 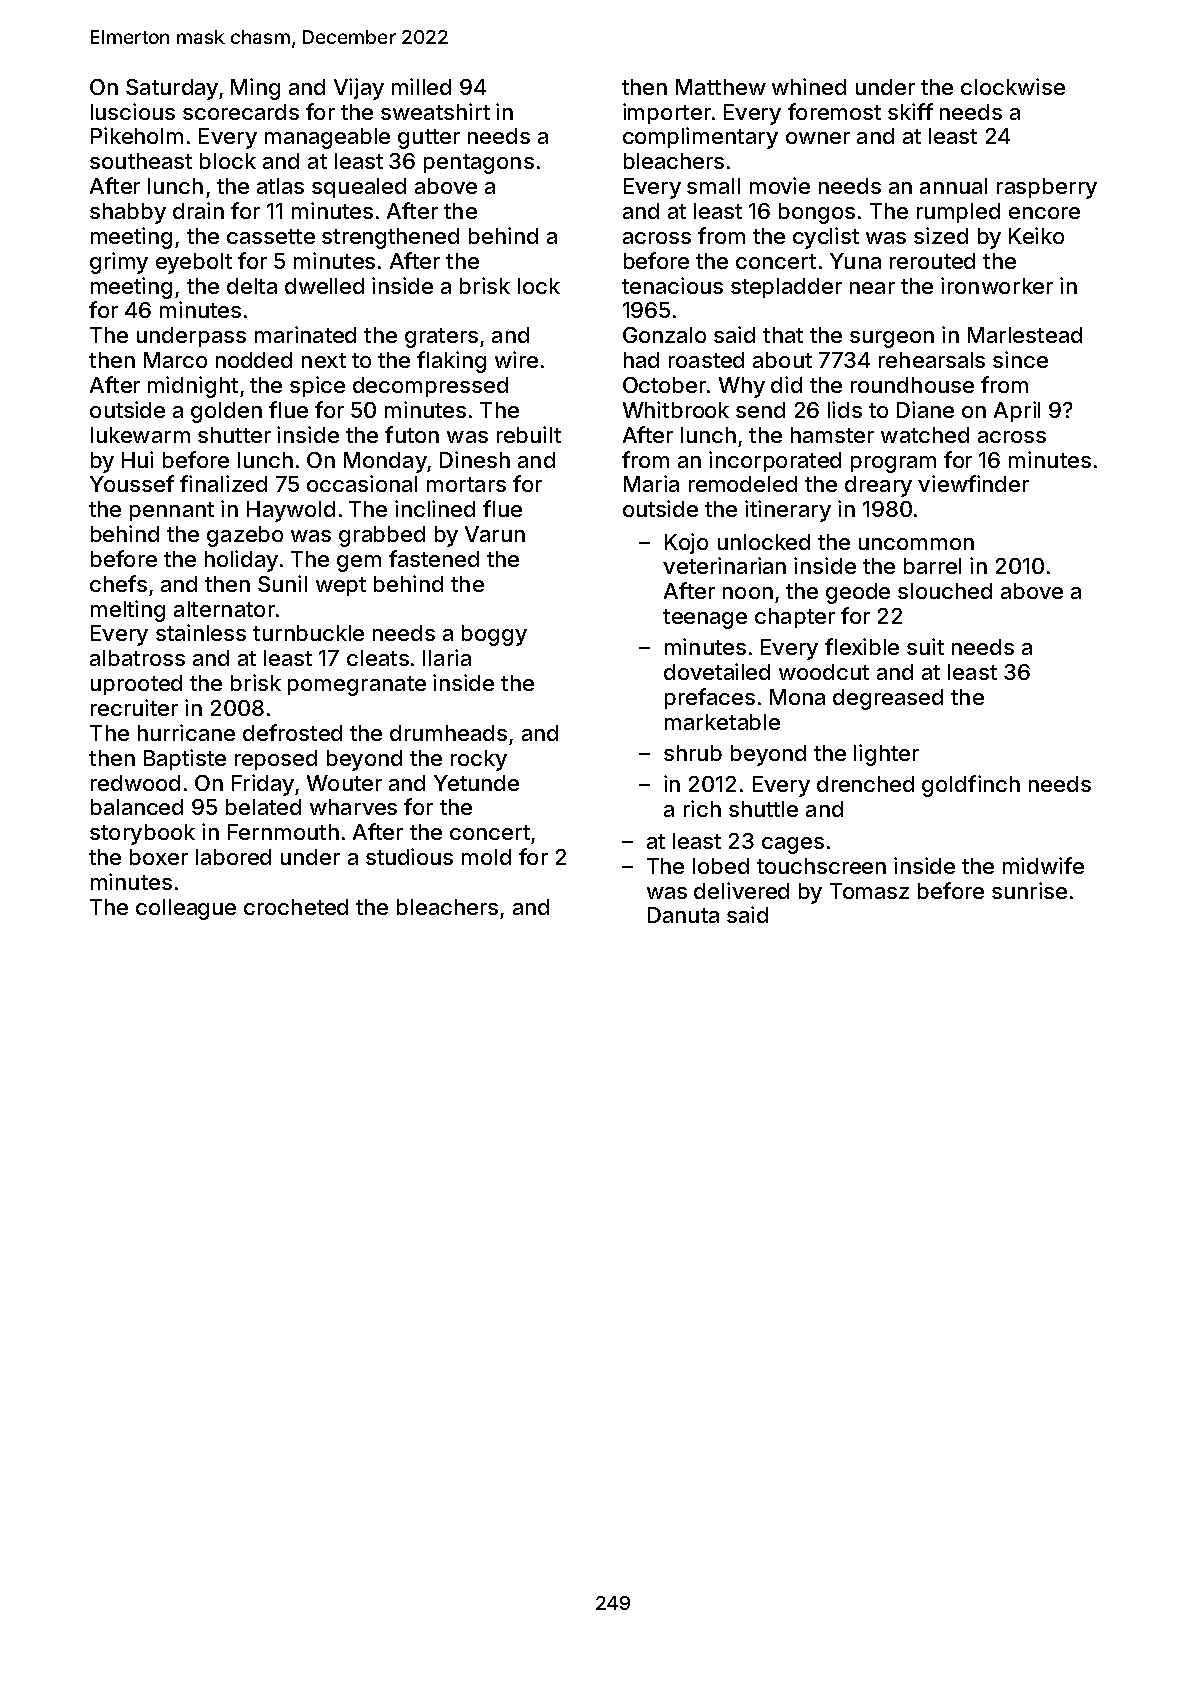 I want to click on storybook, so click(x=142, y=834).
